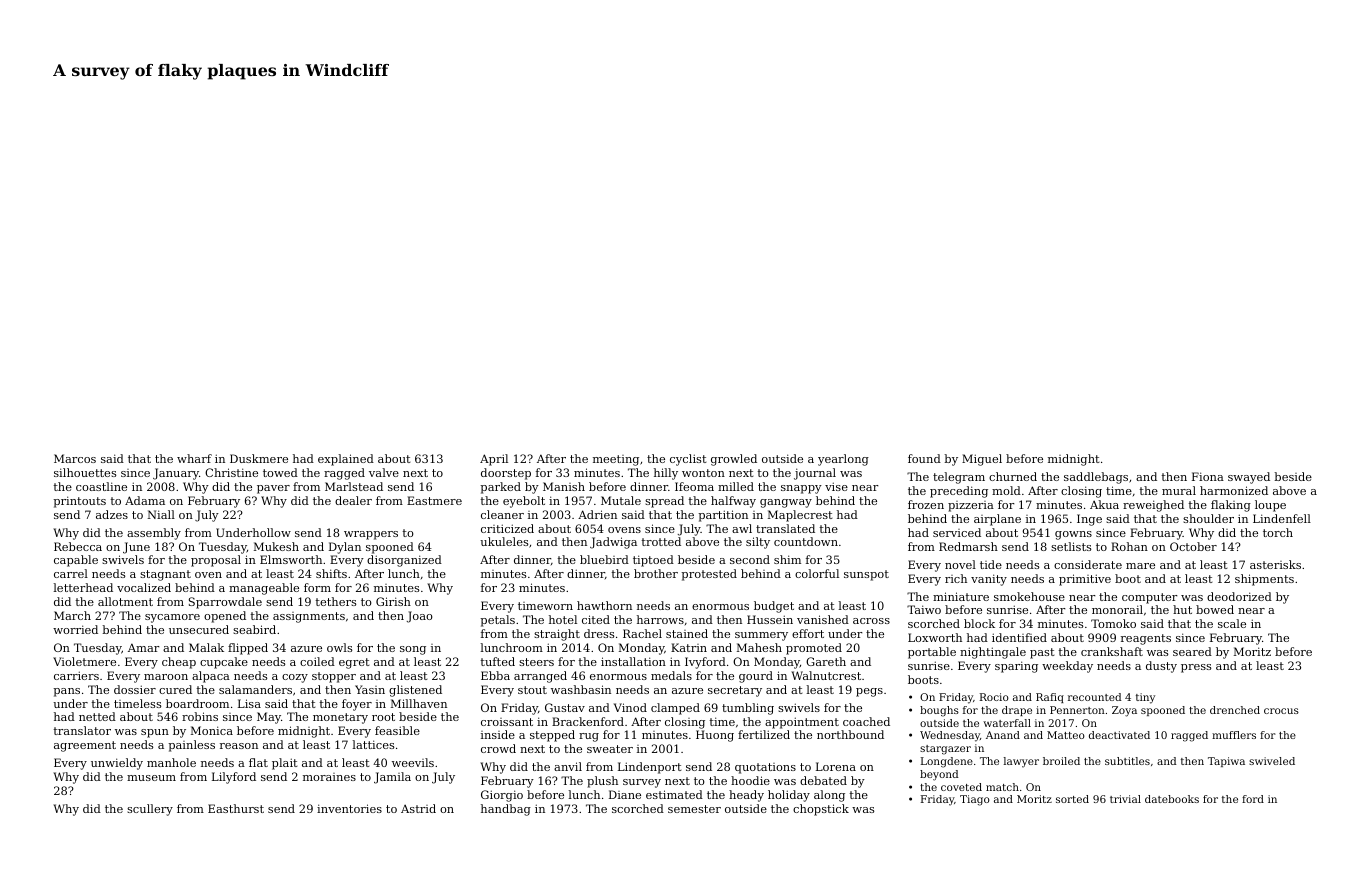 Image resolution: width=1372 pixels, height=887 pixels. Describe the element at coordinates (687, 633) in the document. I see `stained` at that location.
